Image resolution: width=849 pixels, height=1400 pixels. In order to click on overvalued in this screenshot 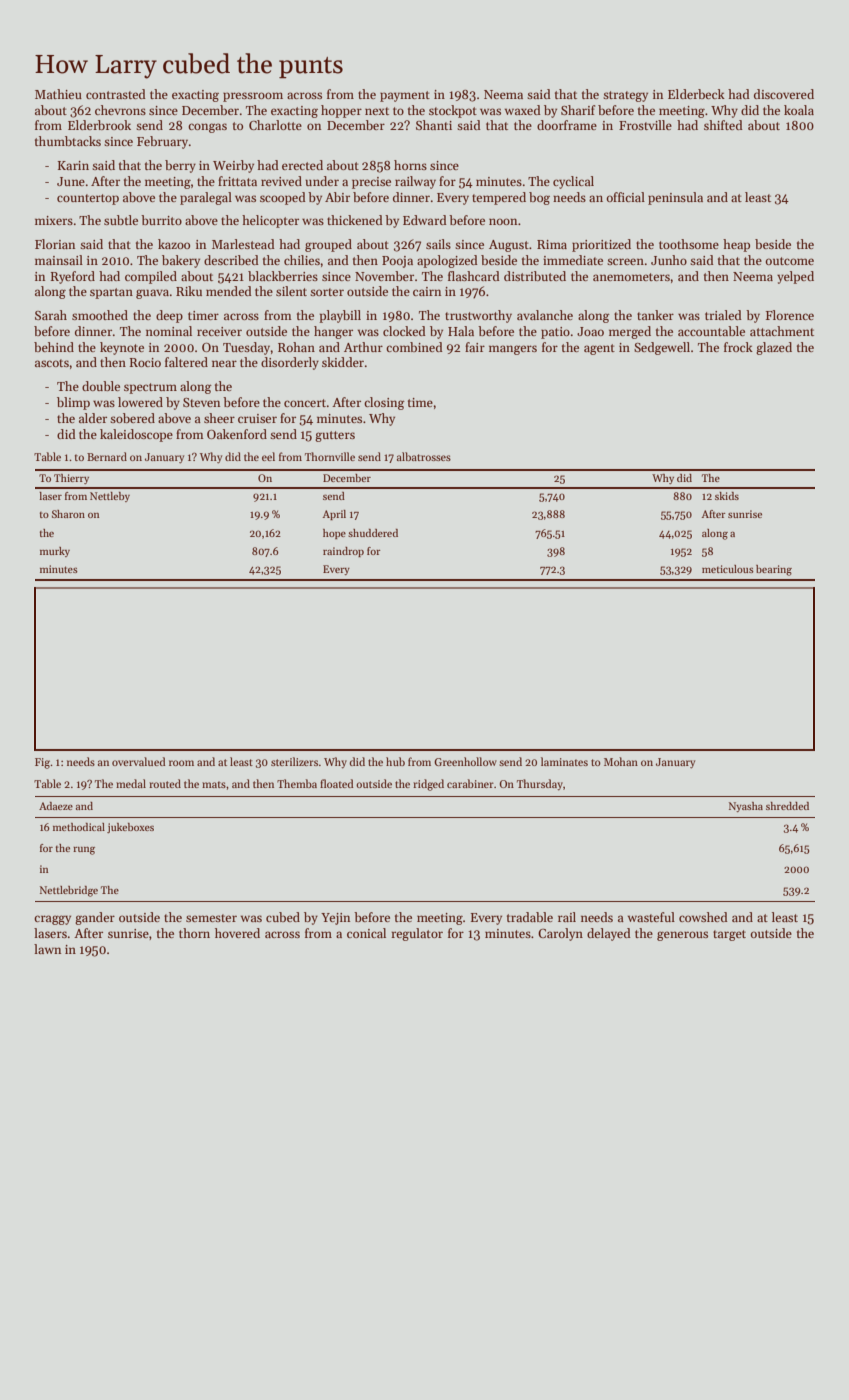, I will do `click(139, 761)`.
